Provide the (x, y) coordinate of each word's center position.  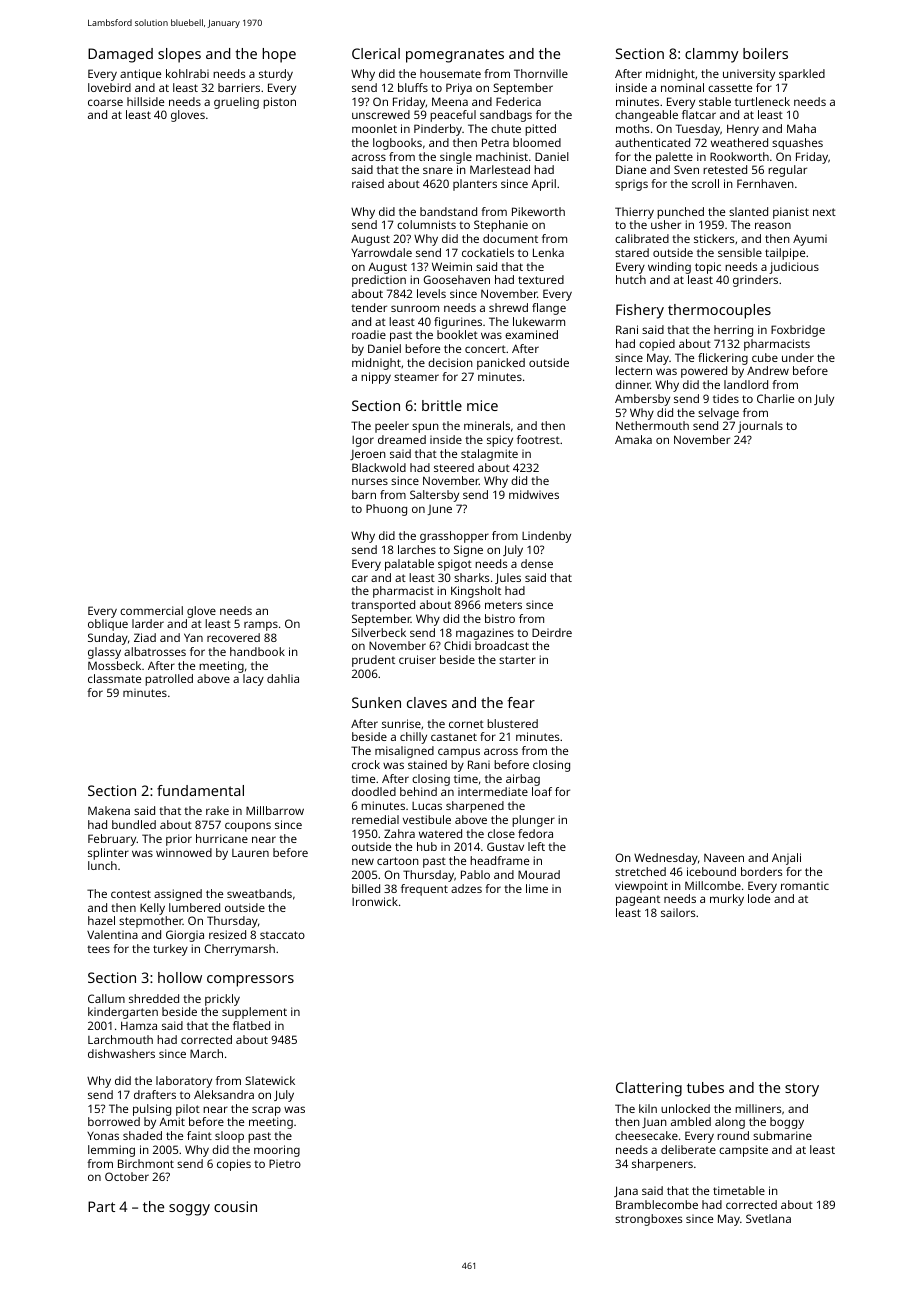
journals (760, 427)
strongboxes (648, 1220)
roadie (369, 334)
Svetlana (768, 1218)
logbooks (397, 144)
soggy (189, 1210)
